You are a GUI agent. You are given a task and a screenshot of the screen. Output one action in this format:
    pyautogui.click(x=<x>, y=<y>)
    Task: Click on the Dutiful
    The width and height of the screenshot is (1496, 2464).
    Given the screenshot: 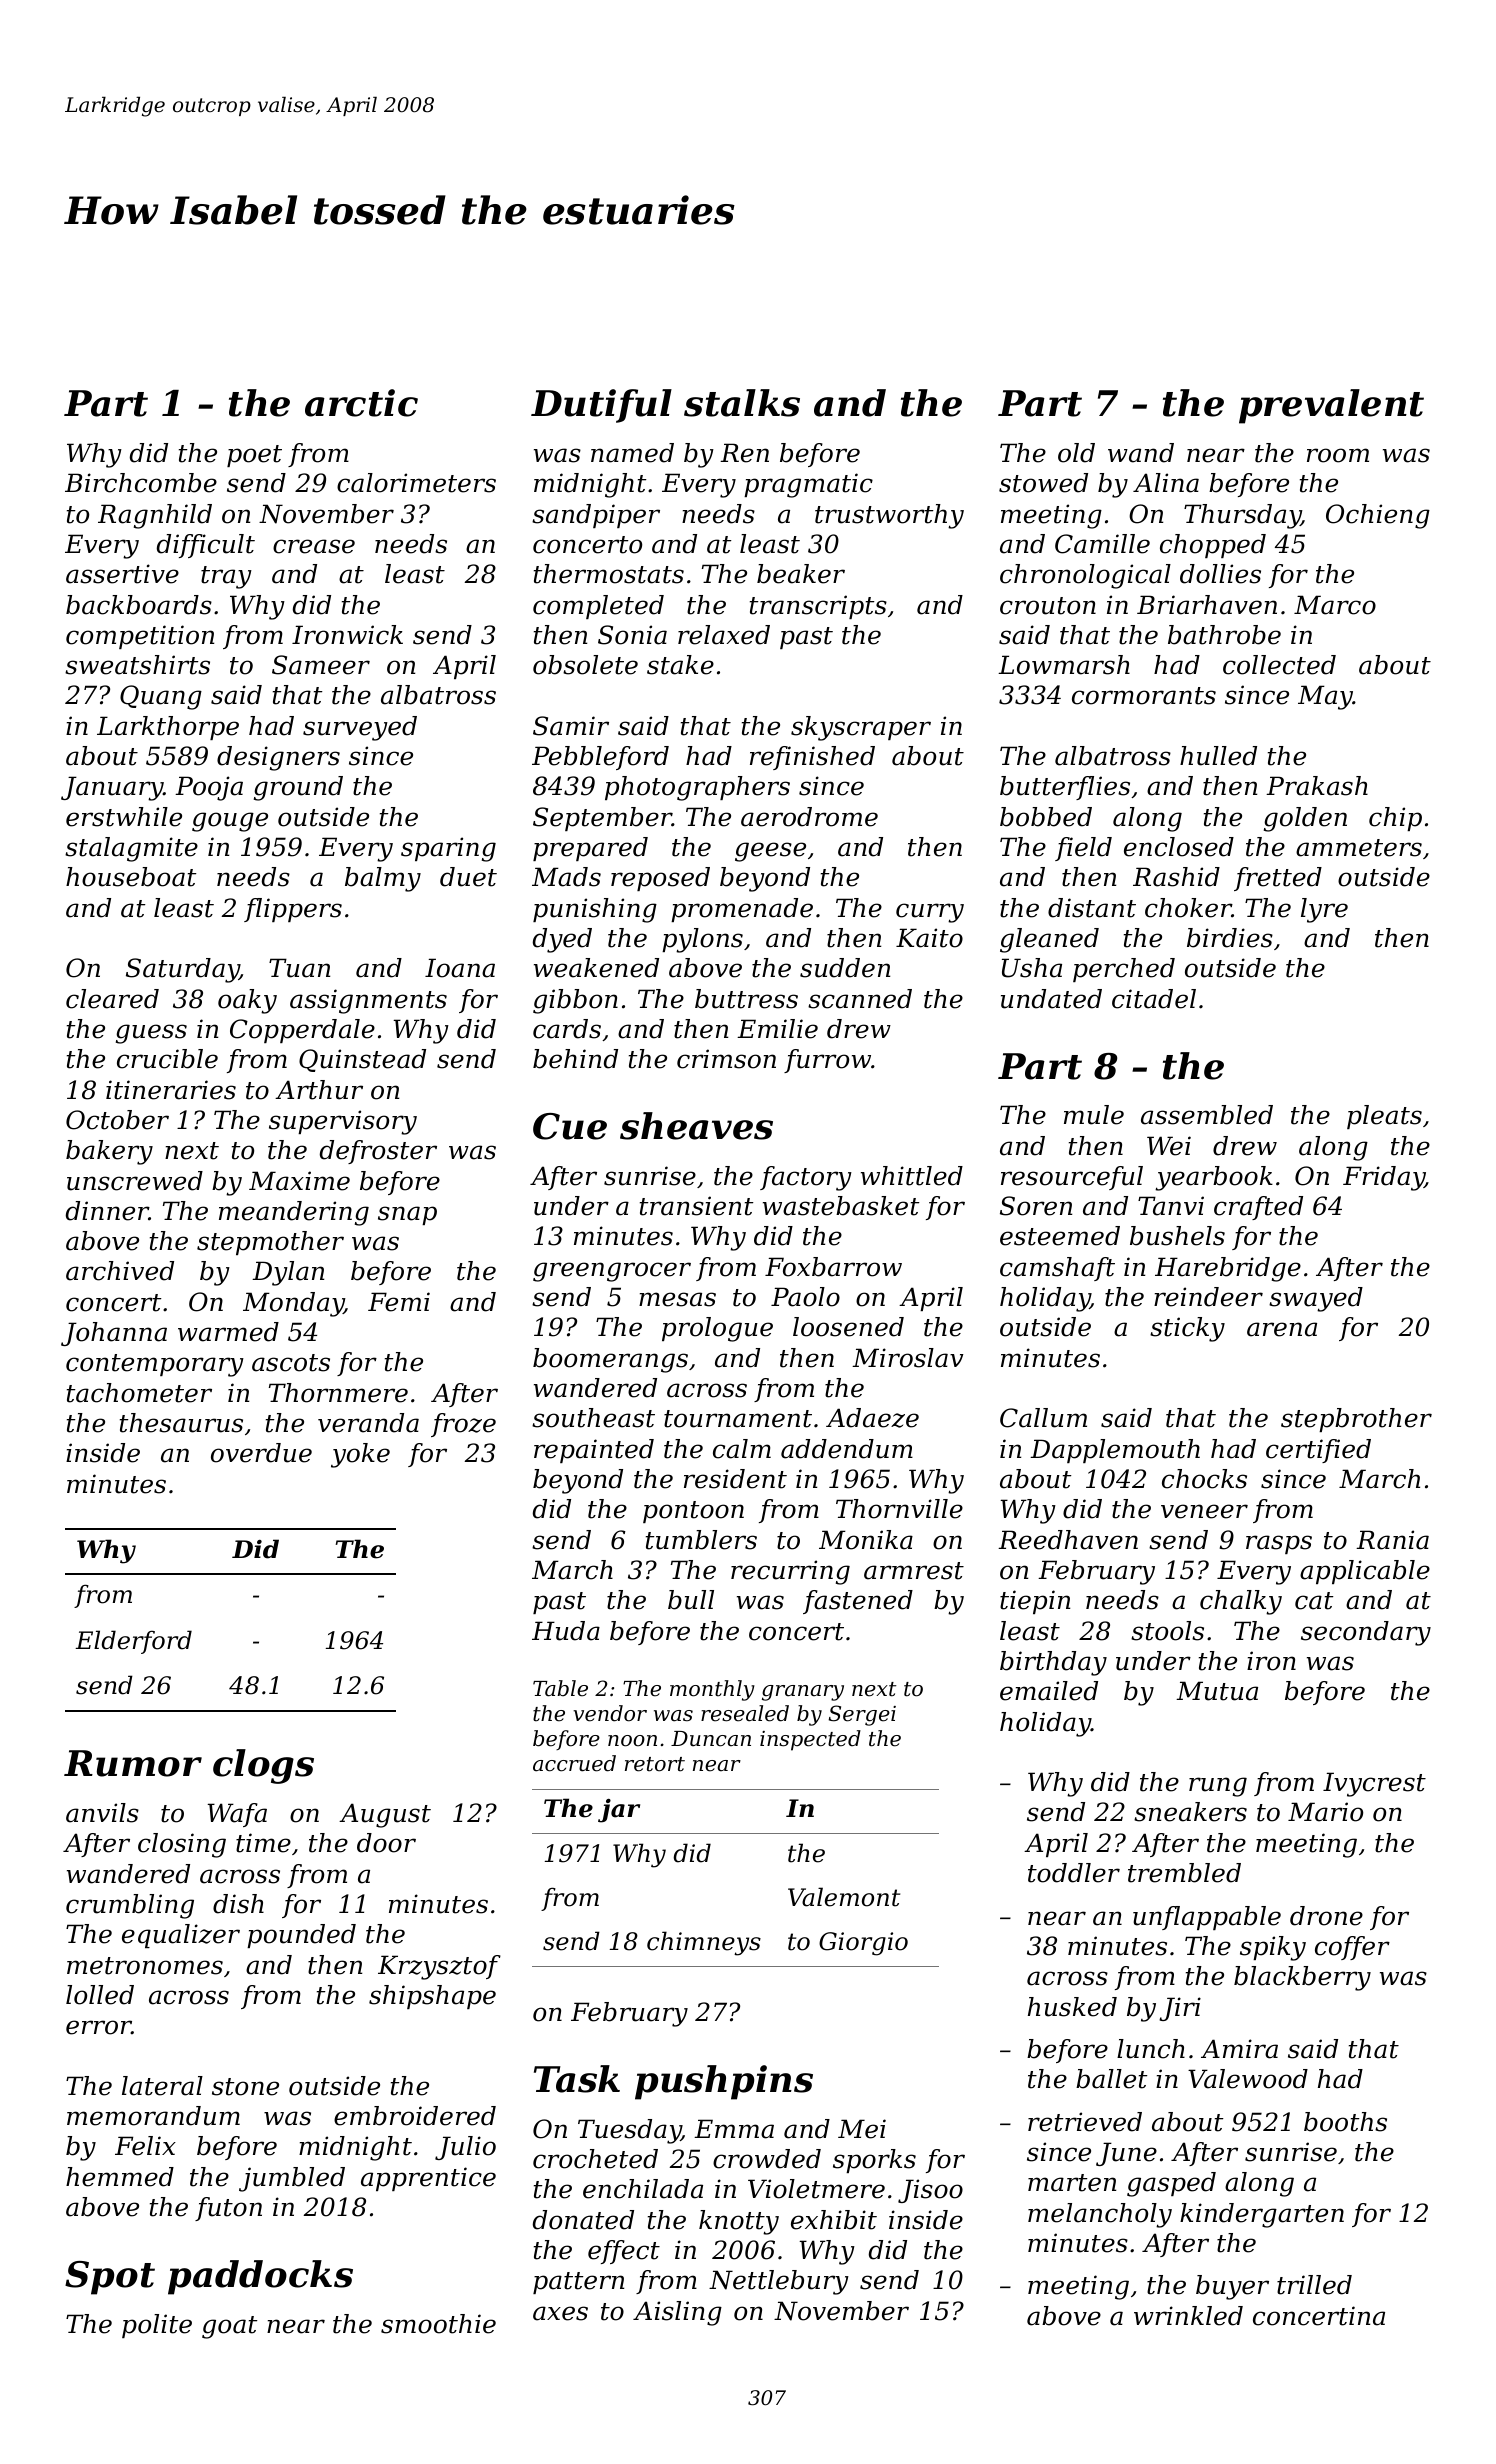 What is the action you would take?
    pyautogui.click(x=601, y=406)
